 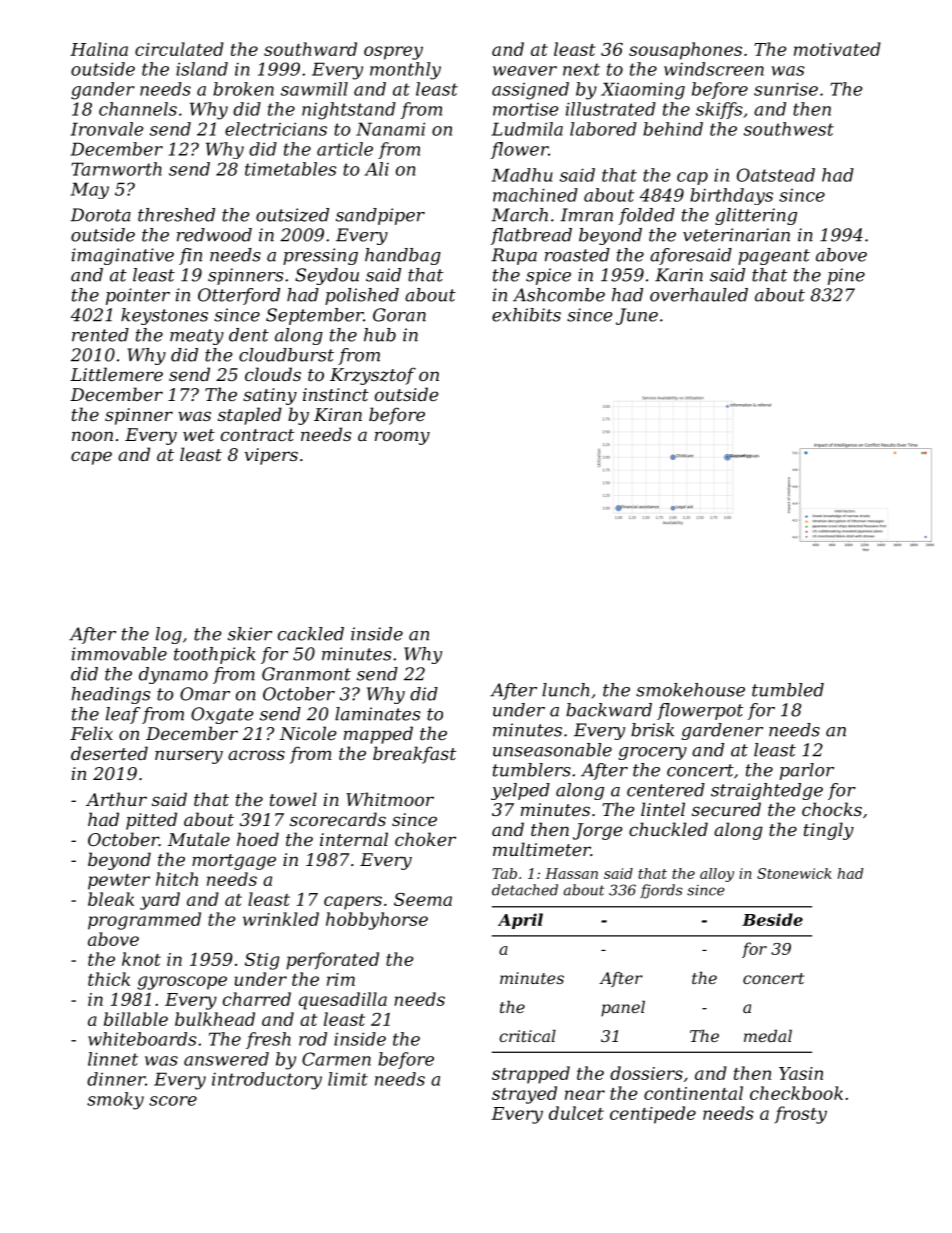 What do you see at coordinates (846, 276) in the screenshot?
I see `pine` at bounding box center [846, 276].
